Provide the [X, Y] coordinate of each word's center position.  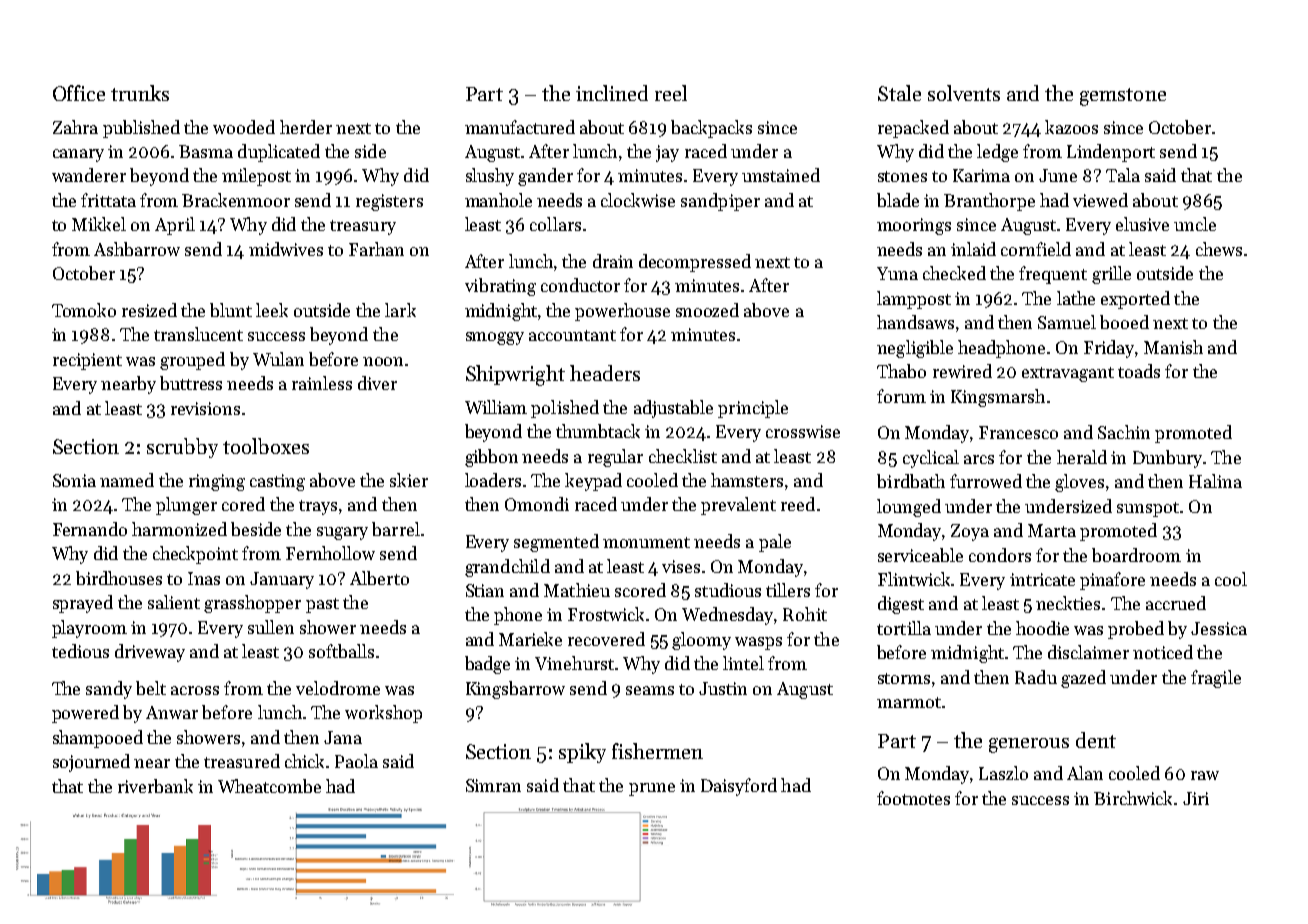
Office [79, 93]
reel [671, 93]
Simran [493, 785]
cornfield [1036, 249]
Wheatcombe [269, 786]
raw [1205, 775]
